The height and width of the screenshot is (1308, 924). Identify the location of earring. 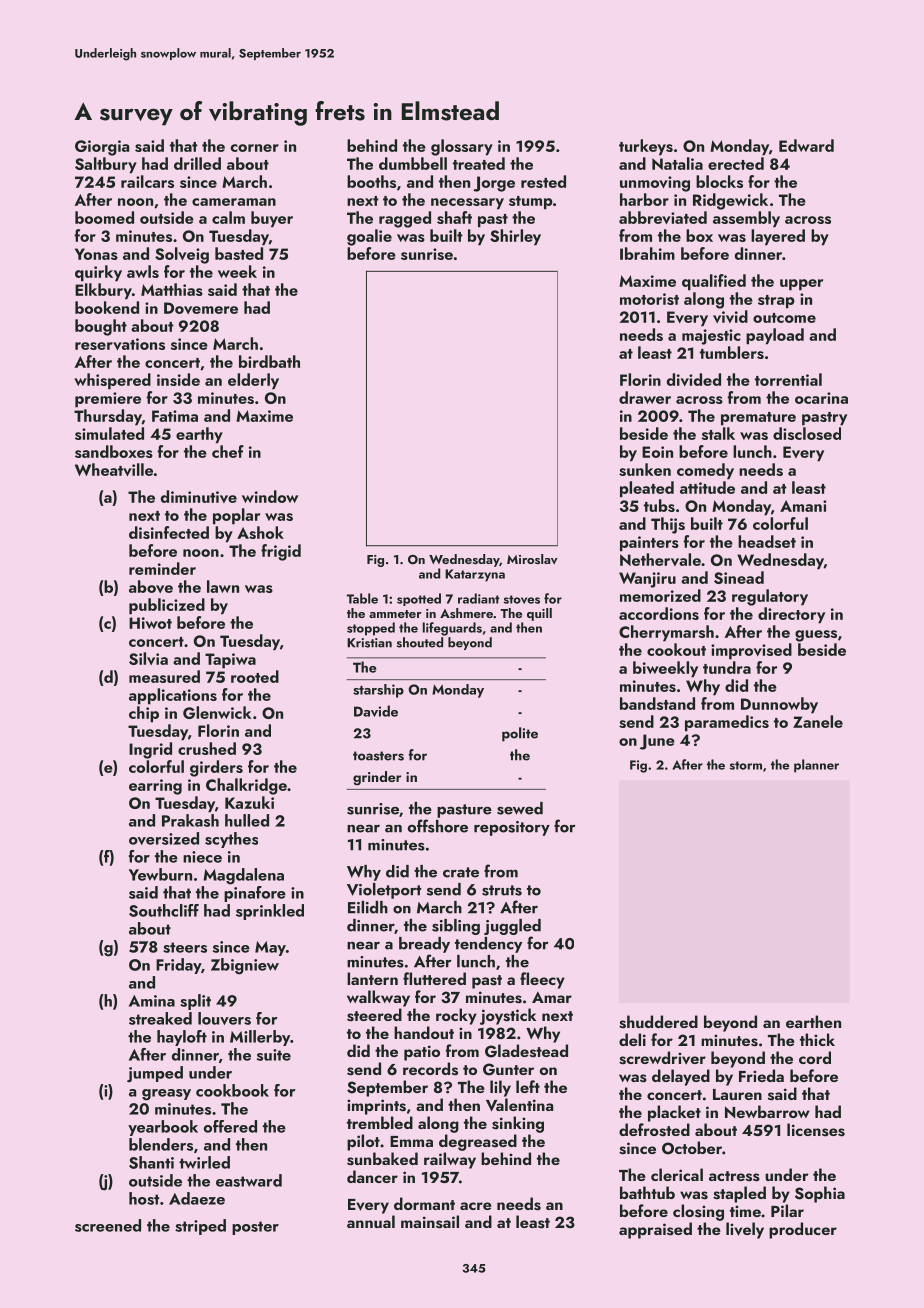
(155, 787).
